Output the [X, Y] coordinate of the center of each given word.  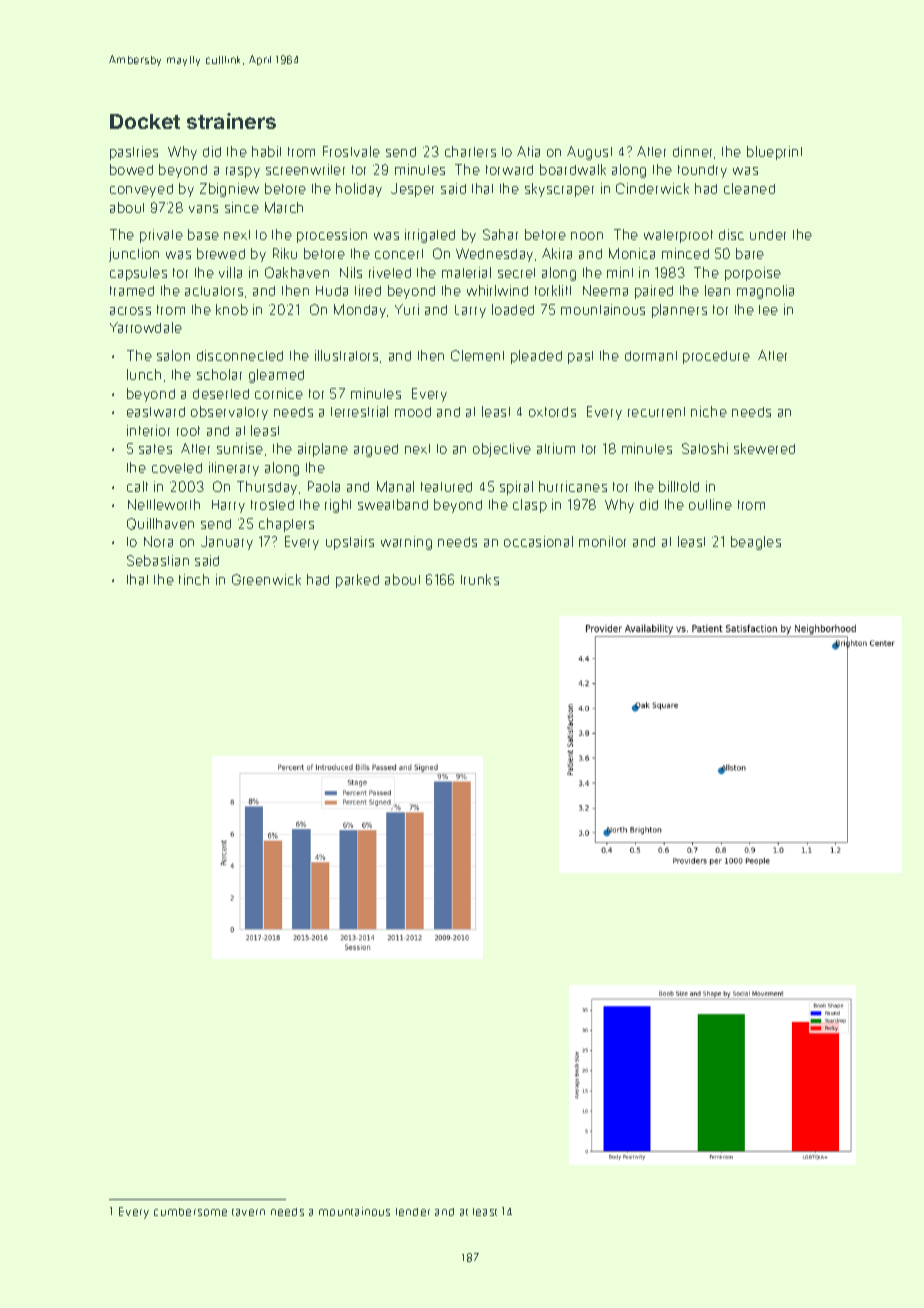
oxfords [552, 412]
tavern [248, 1212]
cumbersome [190, 1212]
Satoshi [705, 448]
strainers [231, 121]
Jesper [412, 190]
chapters [286, 525]
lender [413, 1212]
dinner [692, 151]
